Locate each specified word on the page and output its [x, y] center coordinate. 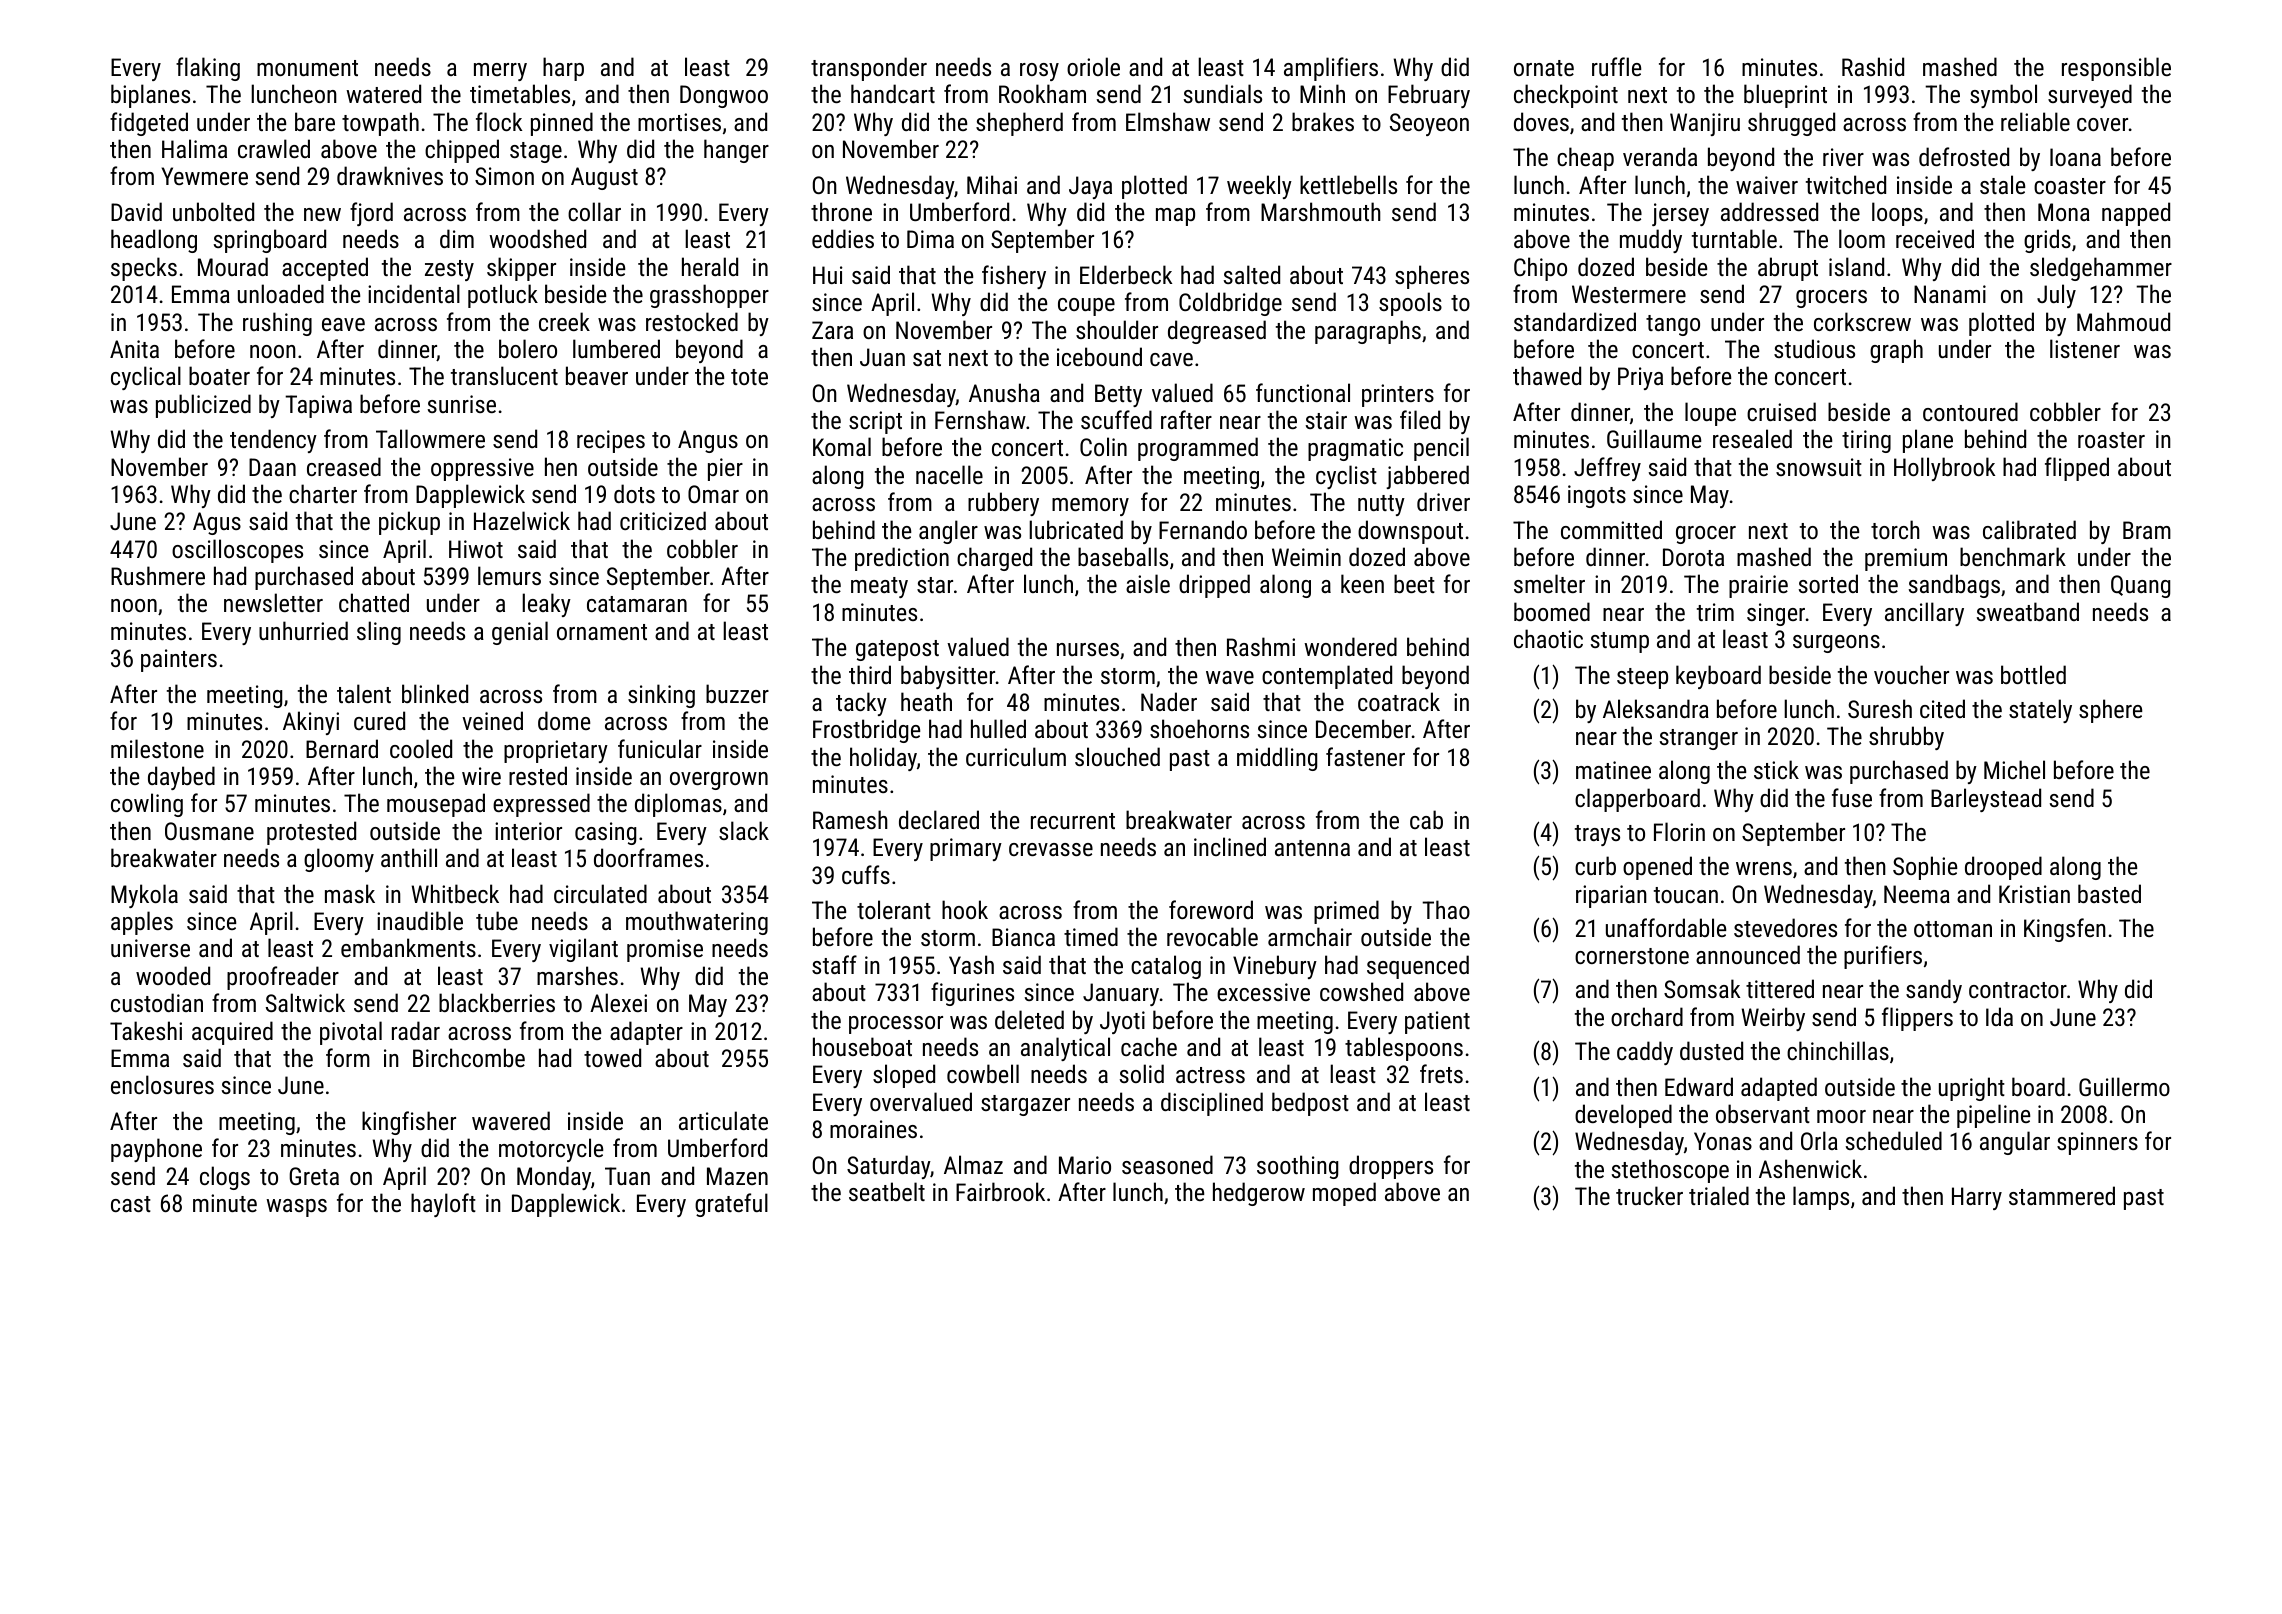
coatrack [1399, 701]
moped [1344, 1194]
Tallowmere [430, 438]
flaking [208, 69]
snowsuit [1819, 467]
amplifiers [1331, 69]
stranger [1699, 739]
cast [131, 1204]
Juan [882, 357]
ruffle [1616, 66]
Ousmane [209, 831]
